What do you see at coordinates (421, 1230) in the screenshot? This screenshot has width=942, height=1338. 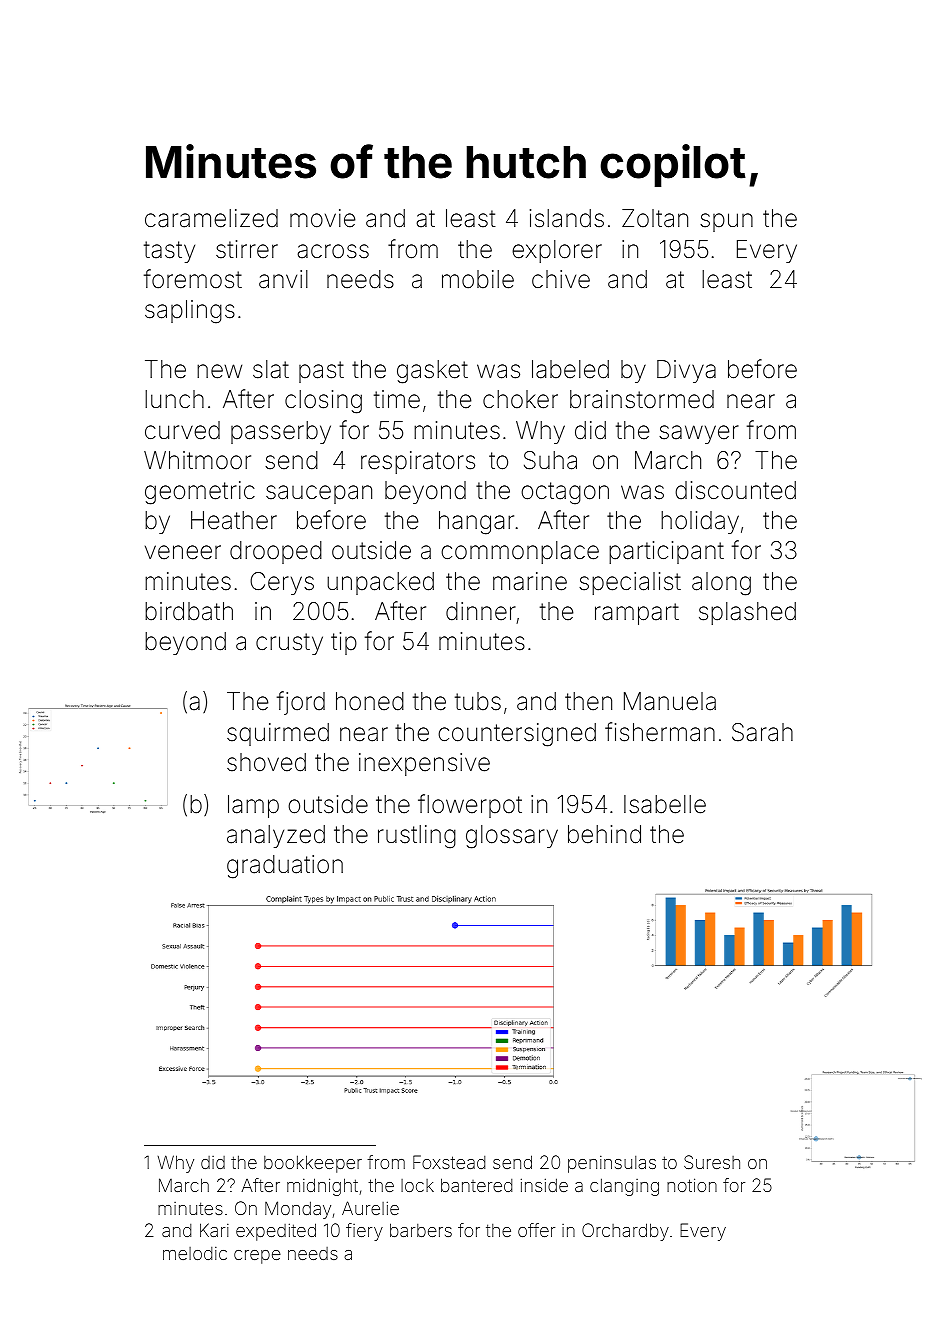 I see `barbers` at bounding box center [421, 1230].
